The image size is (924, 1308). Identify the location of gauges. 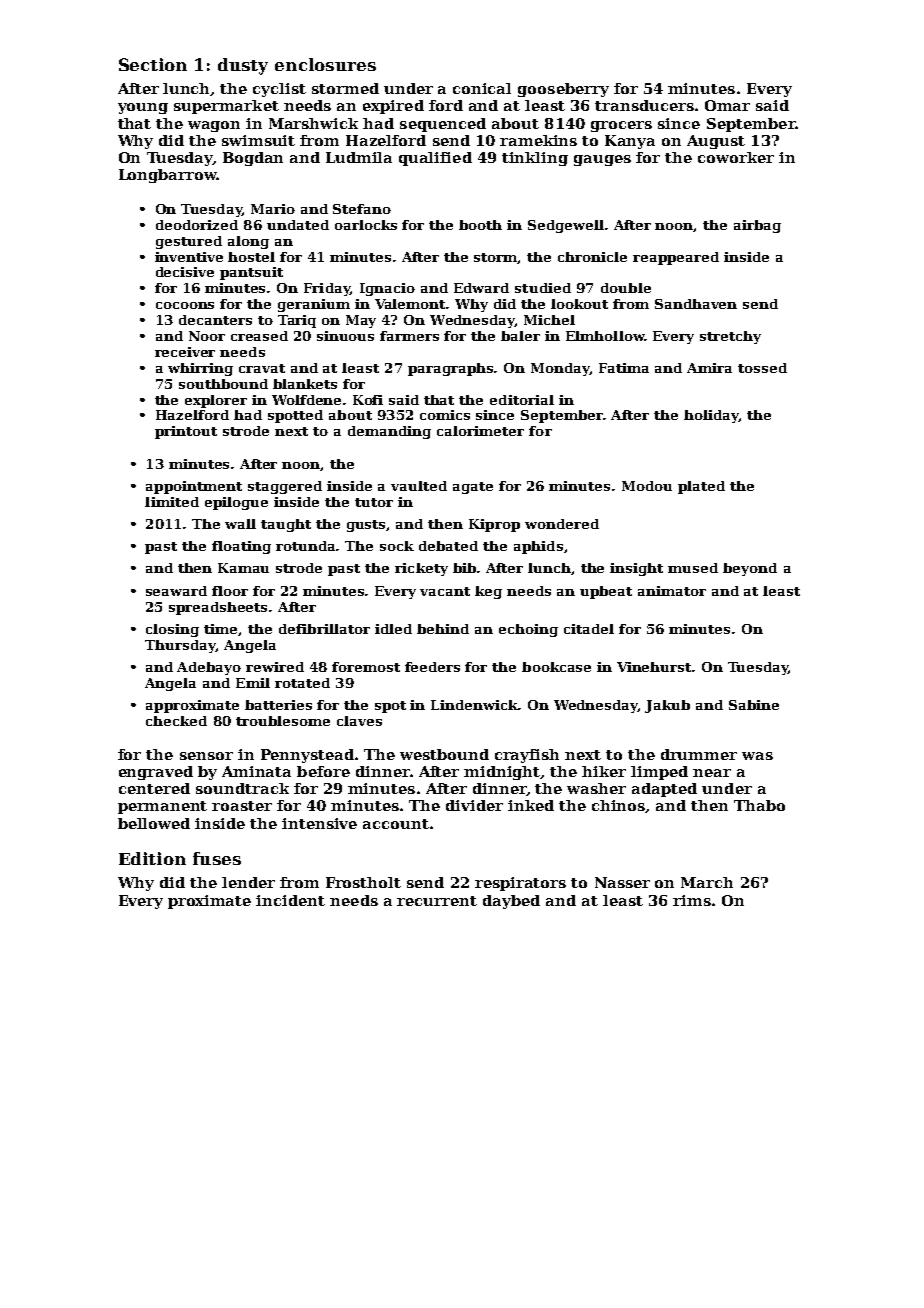
(602, 160).
